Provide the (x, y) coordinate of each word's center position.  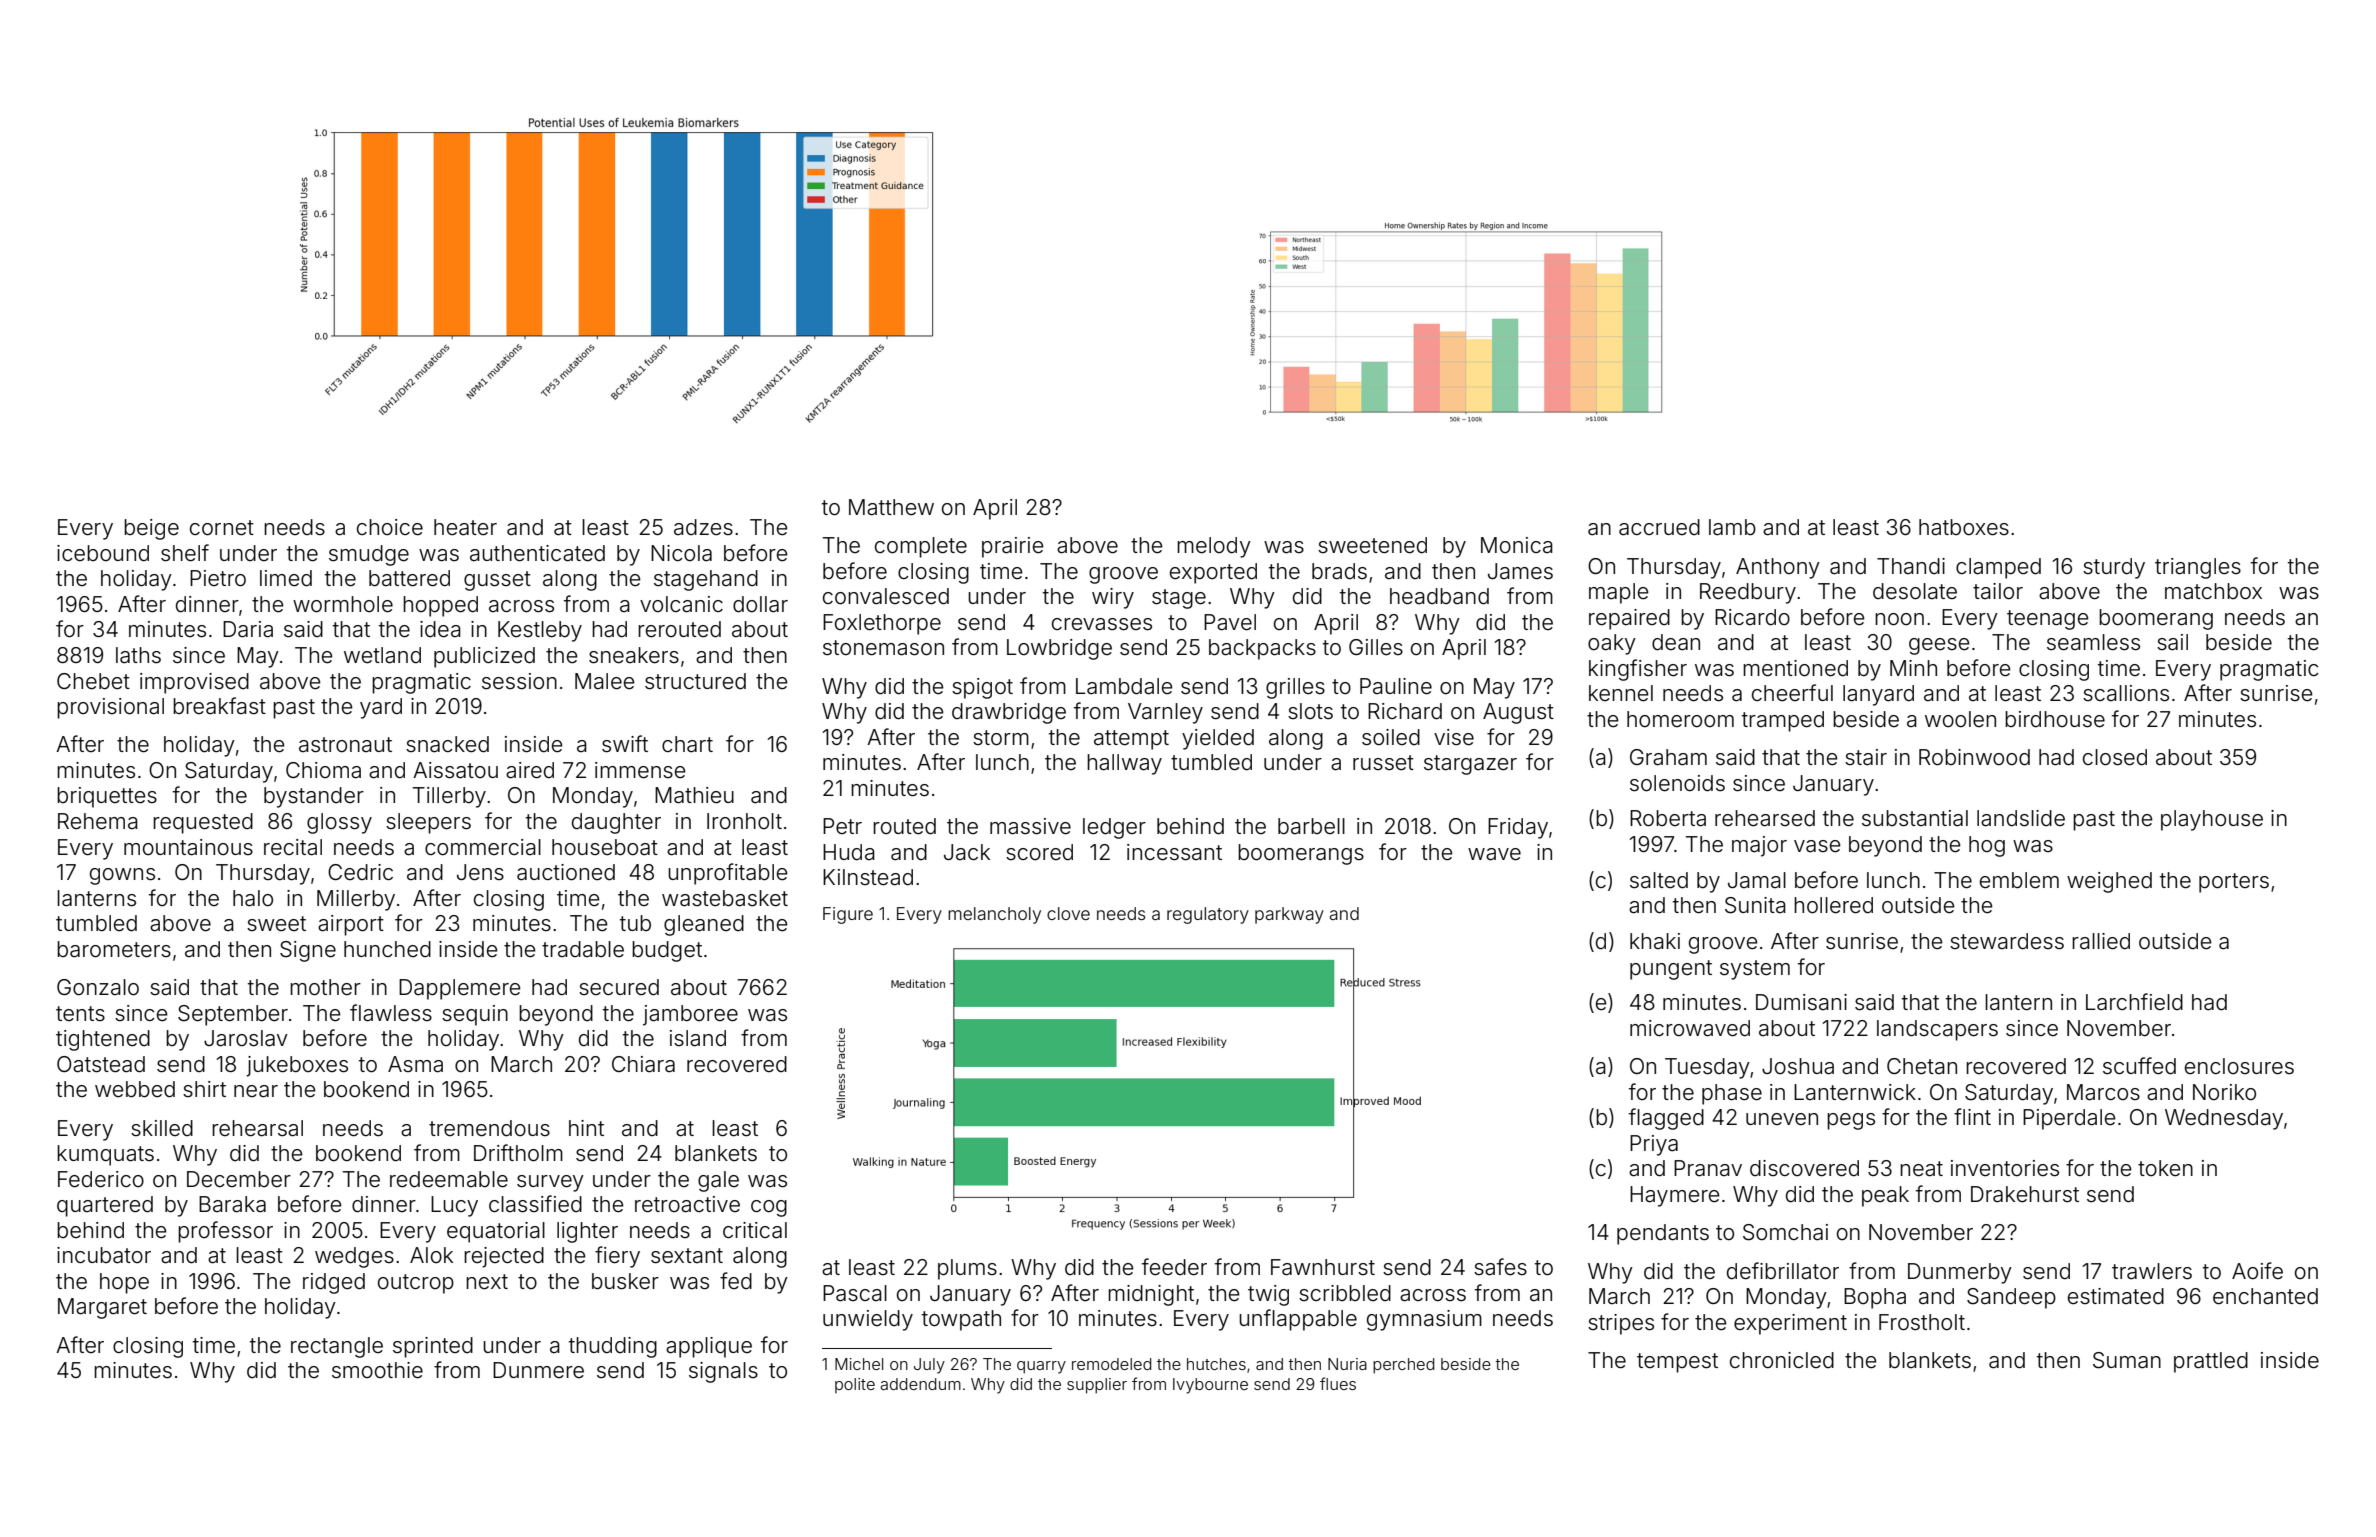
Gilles (1376, 647)
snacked (447, 744)
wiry (1113, 598)
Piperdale (2069, 1119)
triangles (2198, 568)
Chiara (643, 1064)
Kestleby (540, 631)
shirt (204, 1089)
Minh (1913, 668)
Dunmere (538, 1370)
